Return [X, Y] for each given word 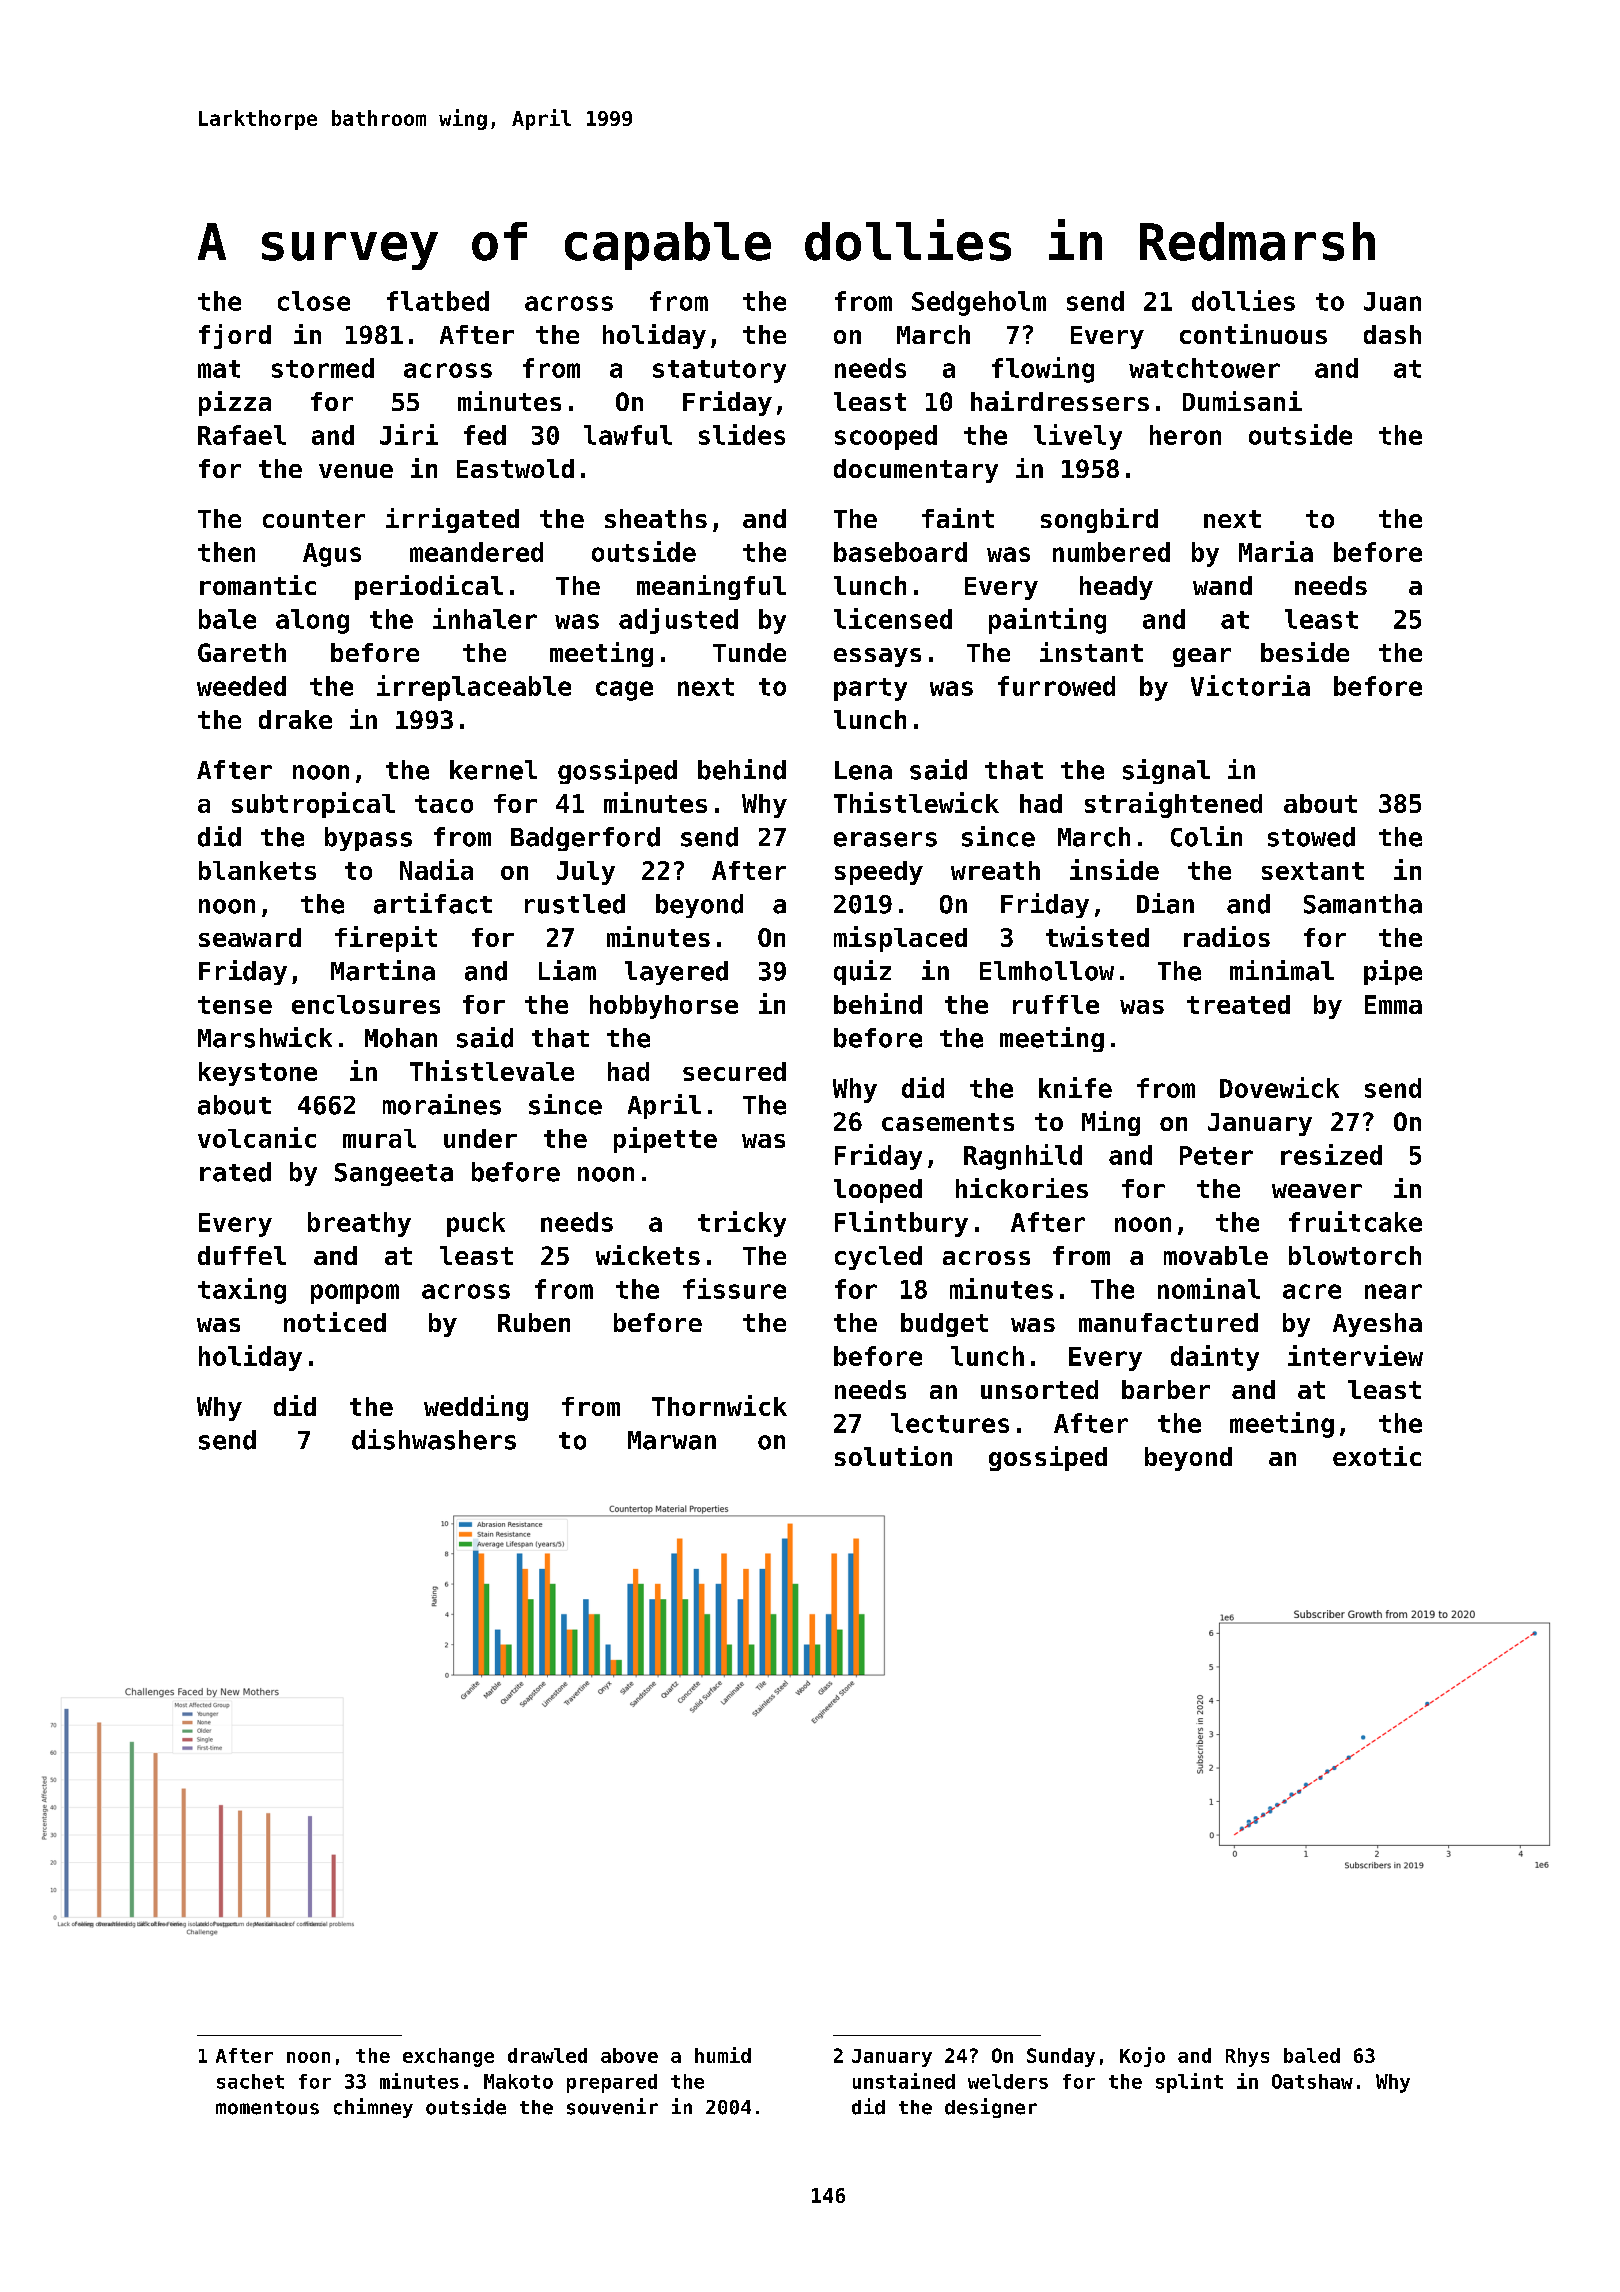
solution [893, 1456]
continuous [1253, 334]
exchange [448, 2057]
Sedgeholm [979, 303]
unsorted [1039, 1389]
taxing [242, 1291]
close [314, 301]
